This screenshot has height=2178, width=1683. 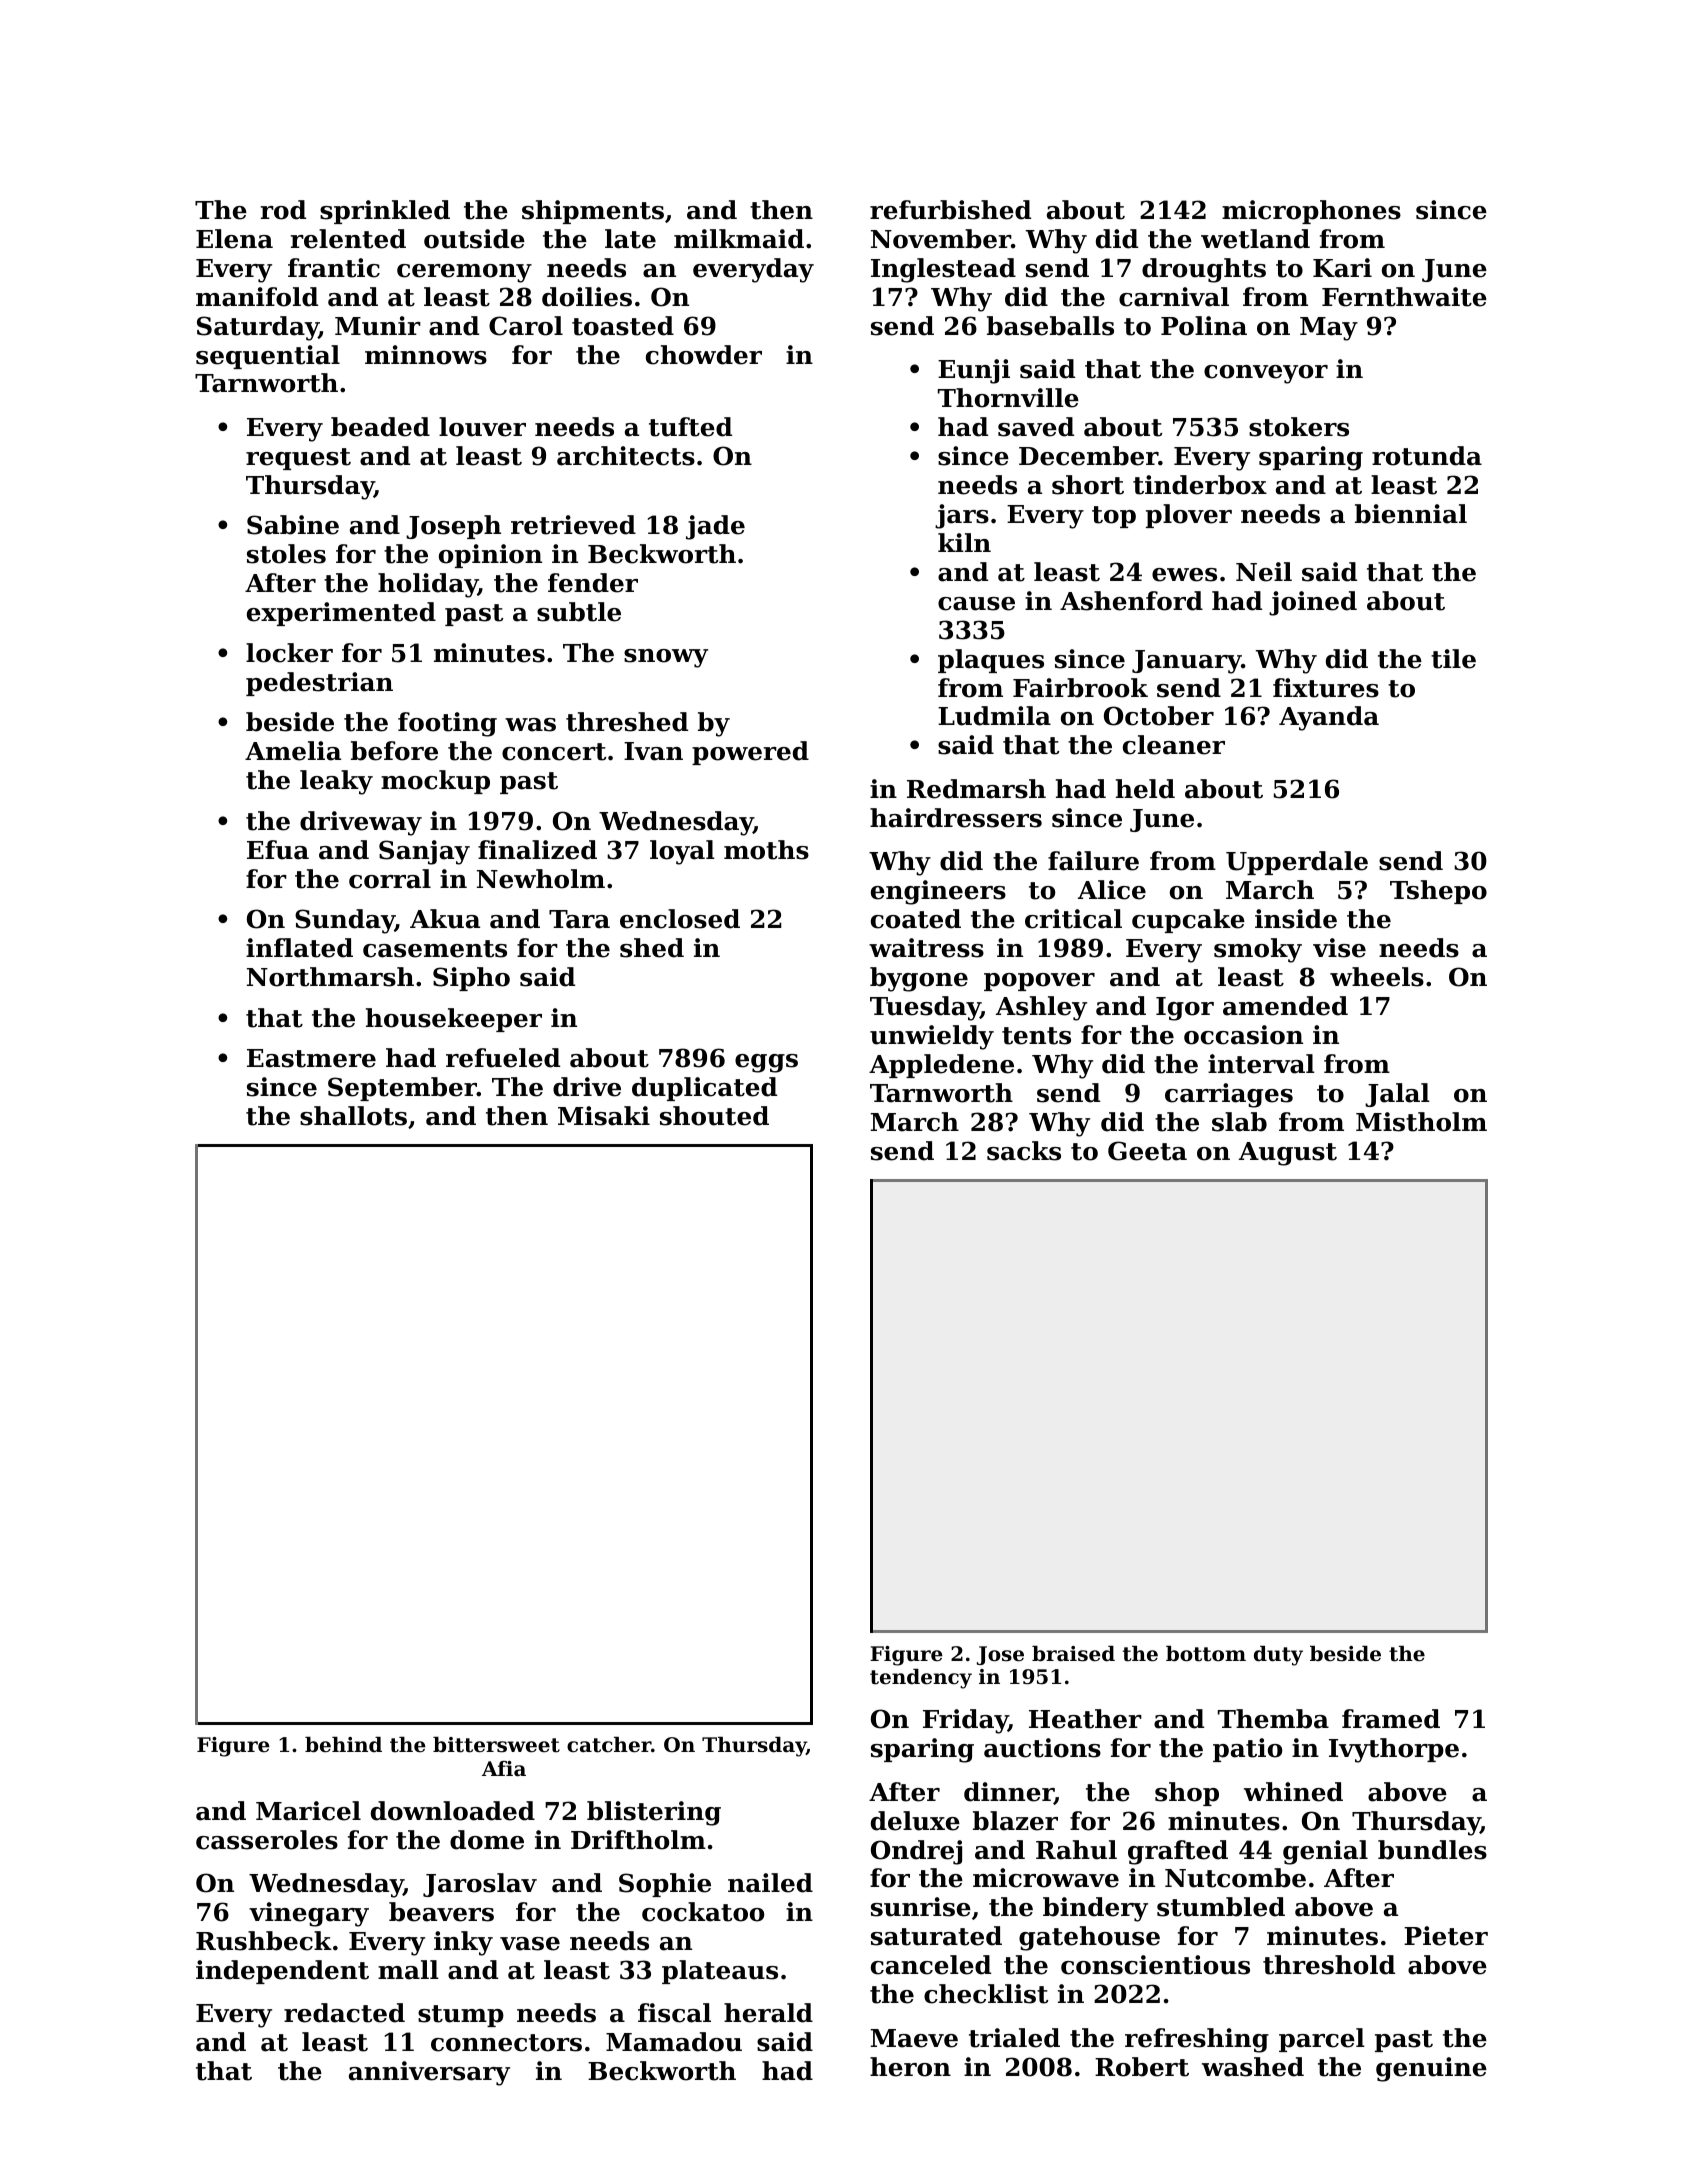 What do you see at coordinates (1142, 2067) in the screenshot?
I see `Robert` at bounding box center [1142, 2067].
